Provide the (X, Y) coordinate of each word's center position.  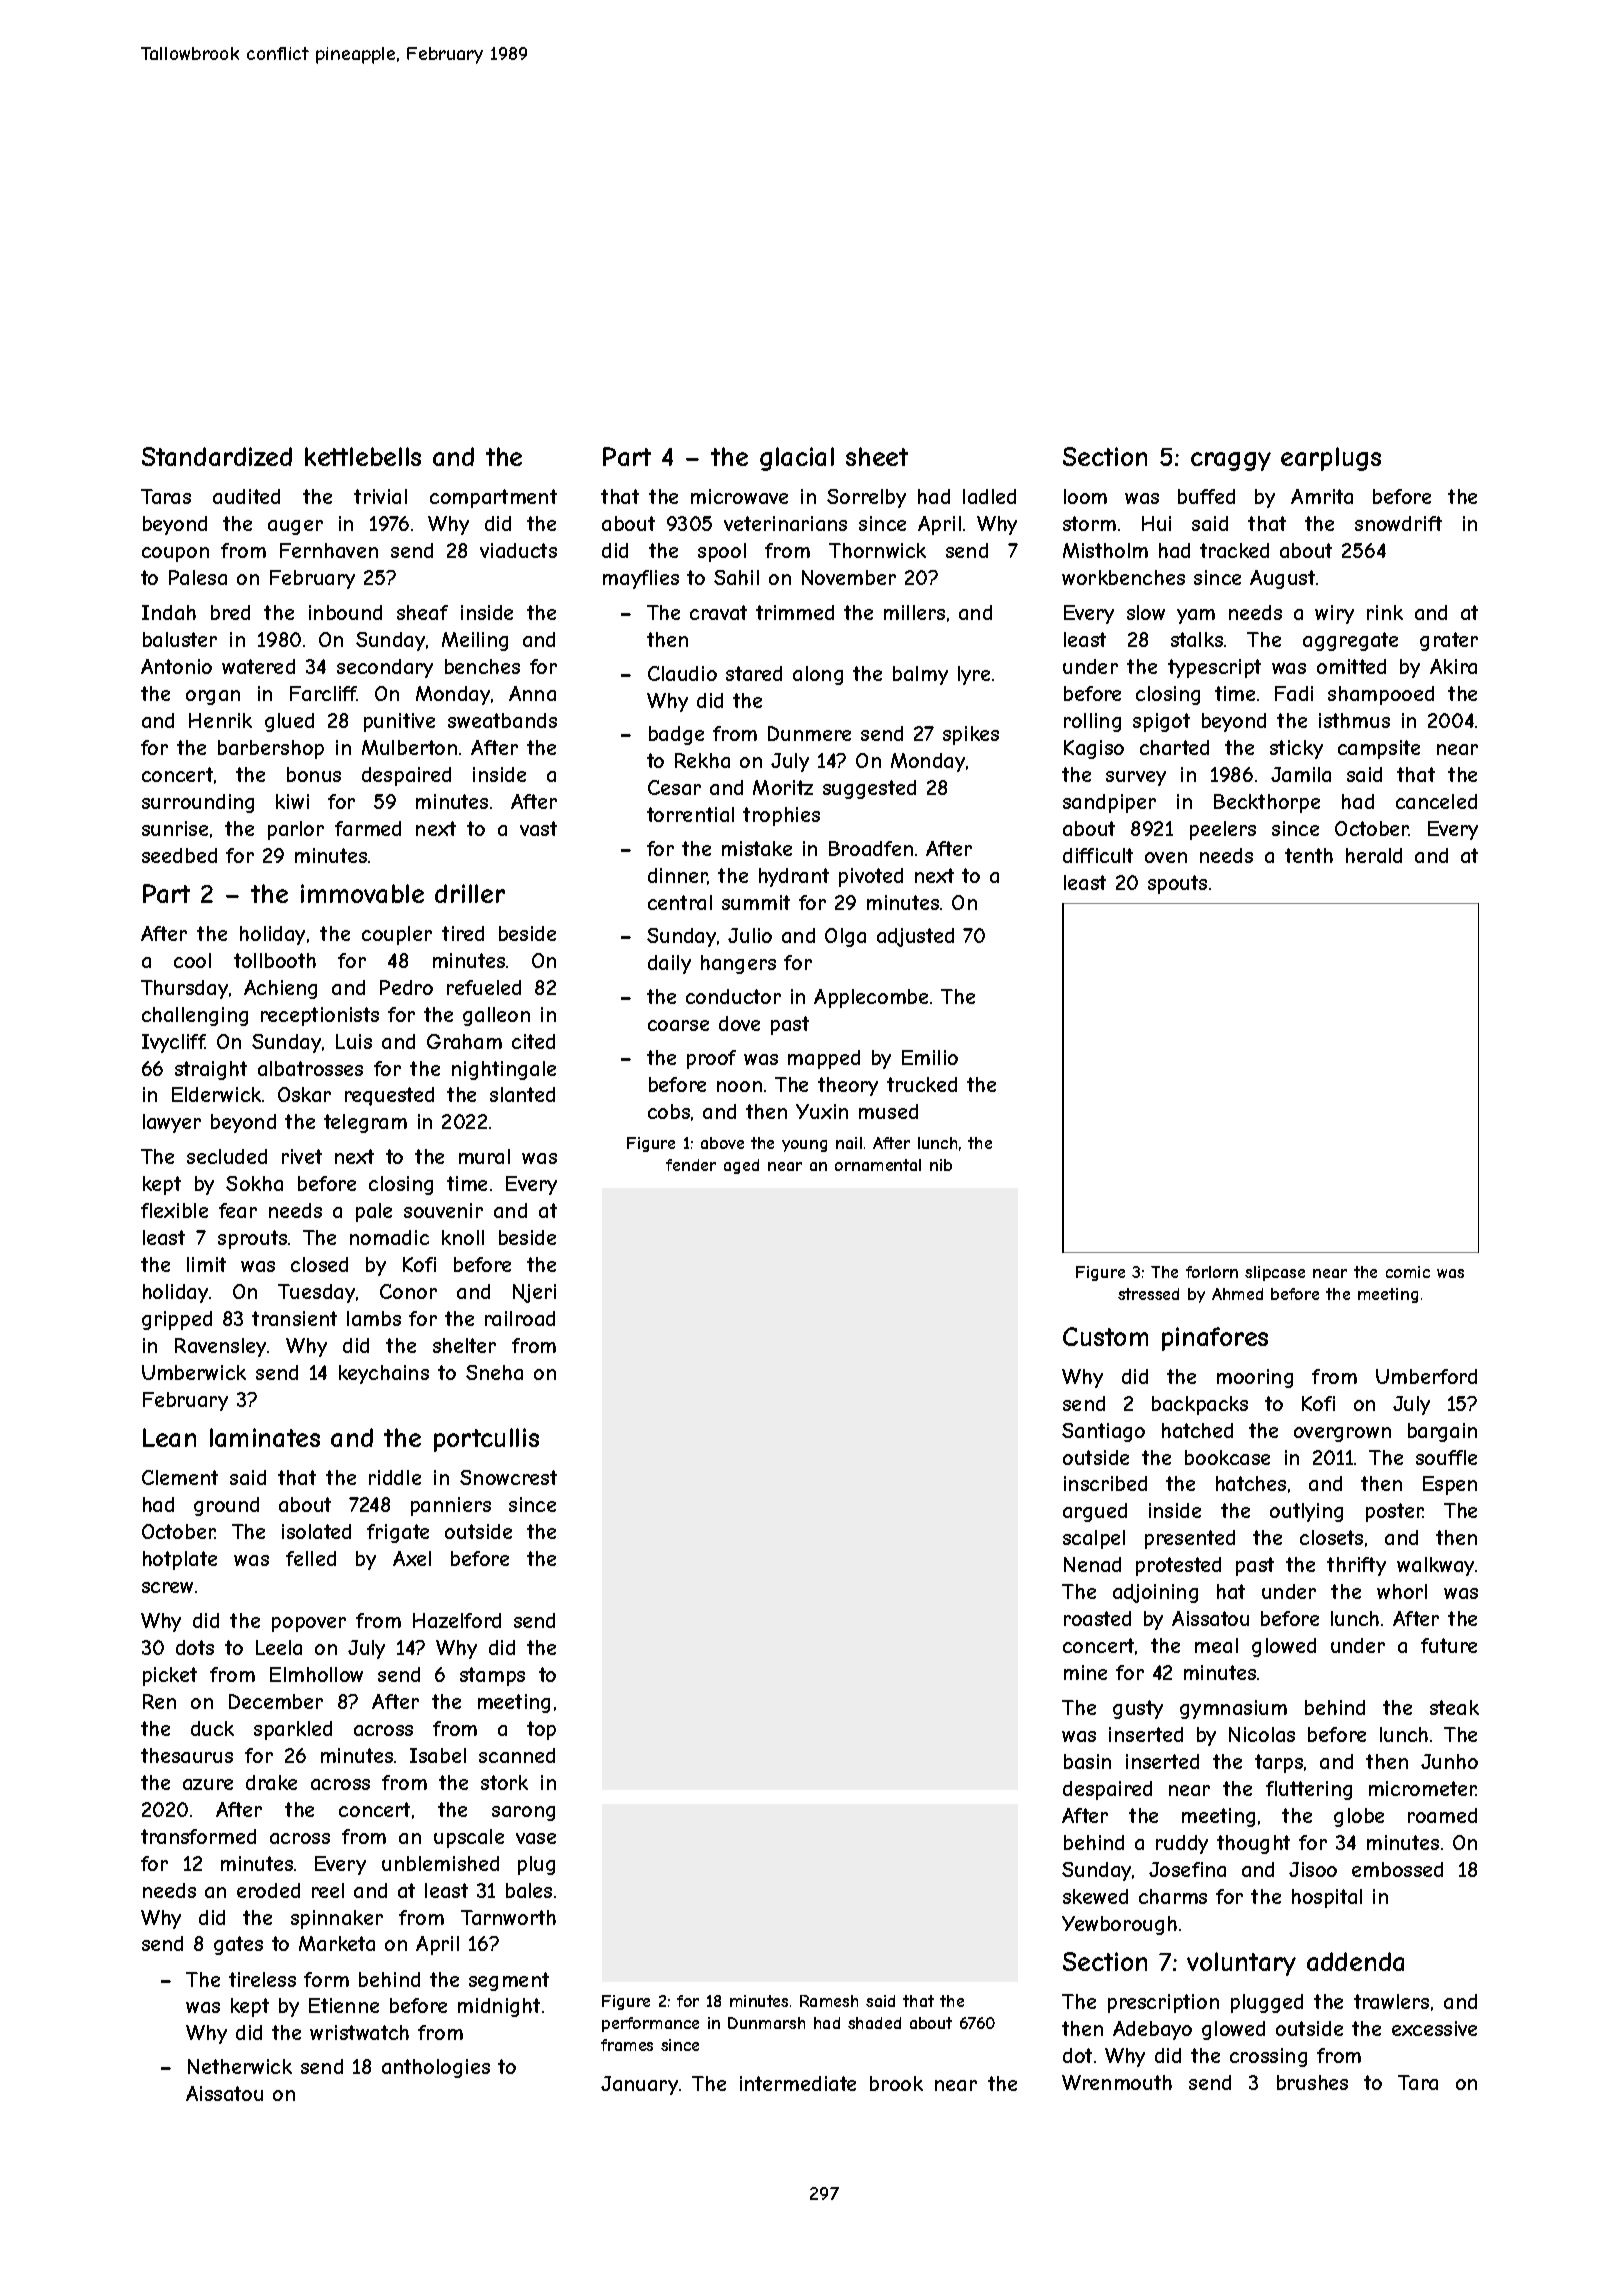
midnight (499, 2007)
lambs (374, 1318)
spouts (1177, 884)
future (1449, 1645)
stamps (492, 1676)
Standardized (217, 456)
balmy (920, 675)
